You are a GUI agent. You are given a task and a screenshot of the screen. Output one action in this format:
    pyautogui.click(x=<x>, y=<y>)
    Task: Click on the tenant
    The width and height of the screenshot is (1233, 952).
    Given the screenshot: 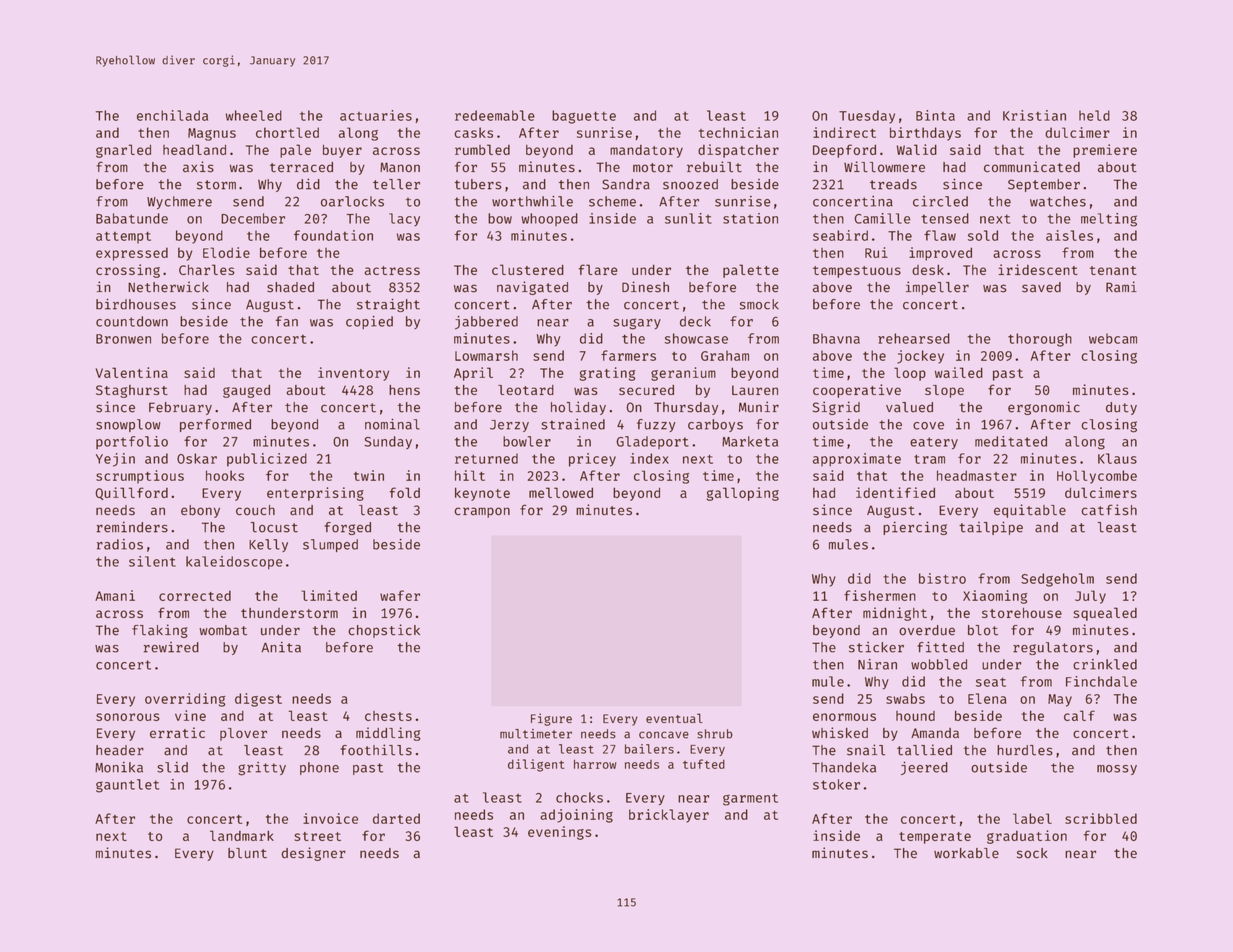 What is the action you would take?
    pyautogui.click(x=1113, y=270)
